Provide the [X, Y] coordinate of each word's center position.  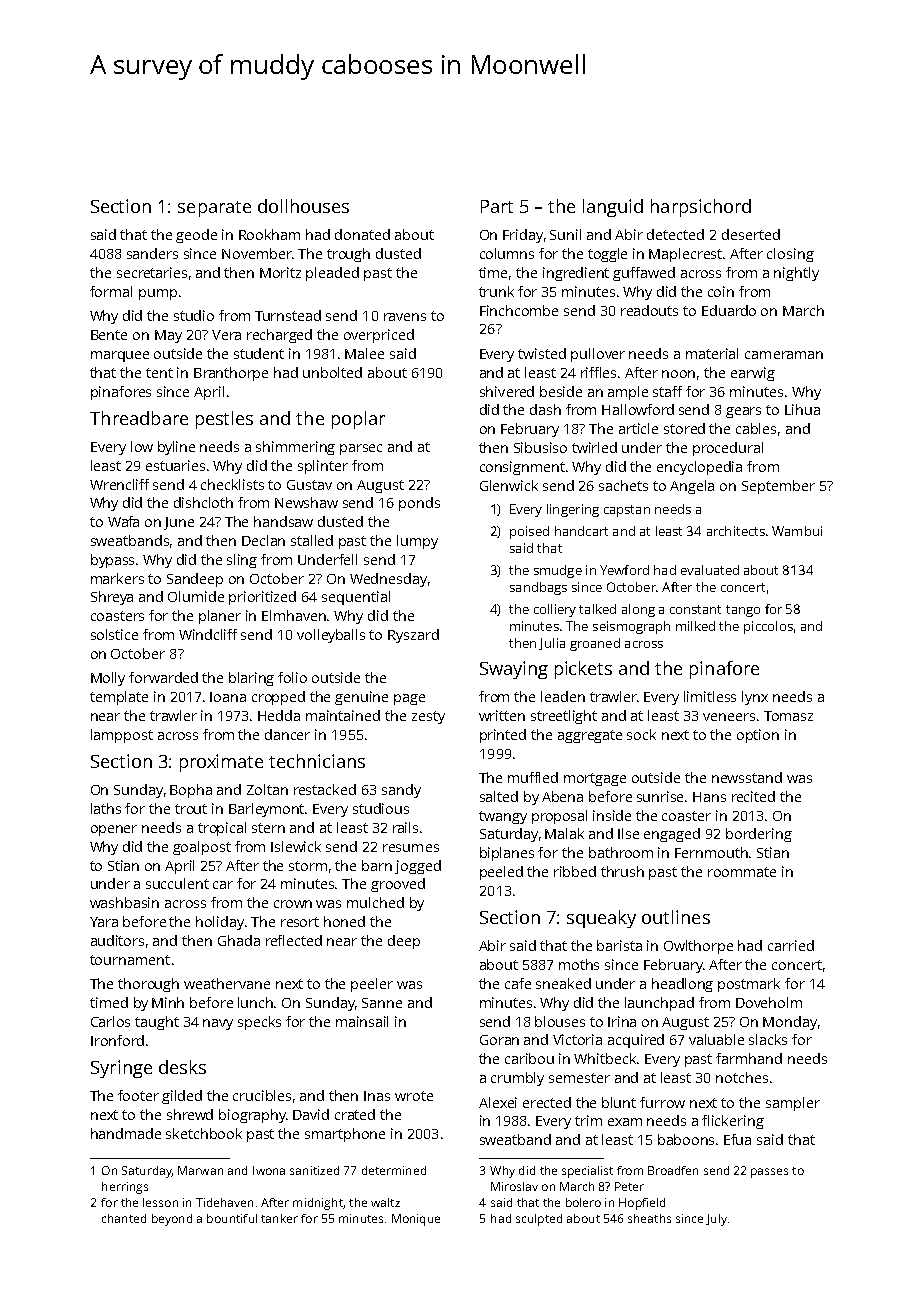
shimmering [295, 448]
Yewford [624, 570]
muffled [533, 777]
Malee [364, 353]
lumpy [417, 542]
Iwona [269, 1170]
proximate [221, 763]
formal [111, 291]
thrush [622, 871]
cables [756, 428]
